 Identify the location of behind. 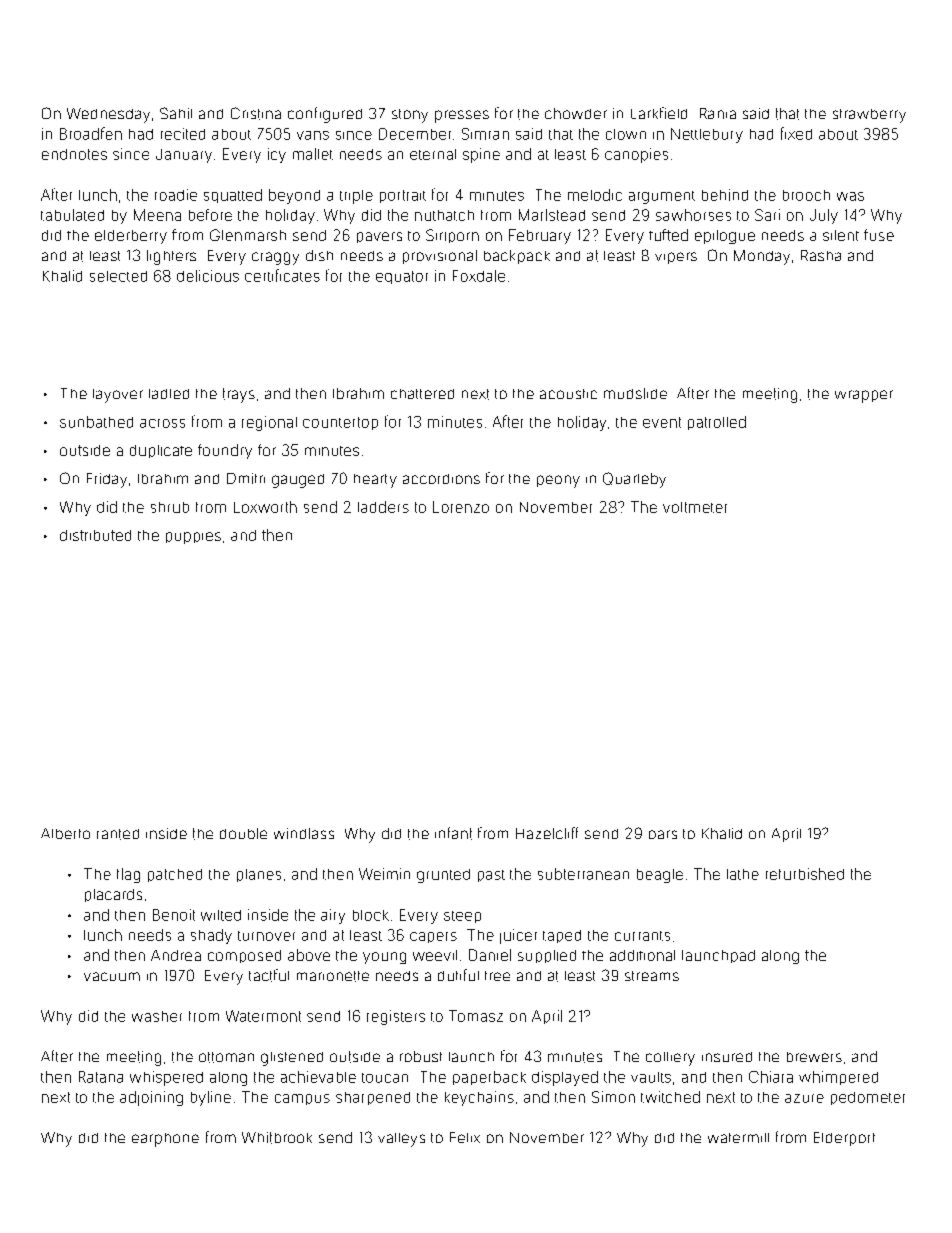
(725, 195).
